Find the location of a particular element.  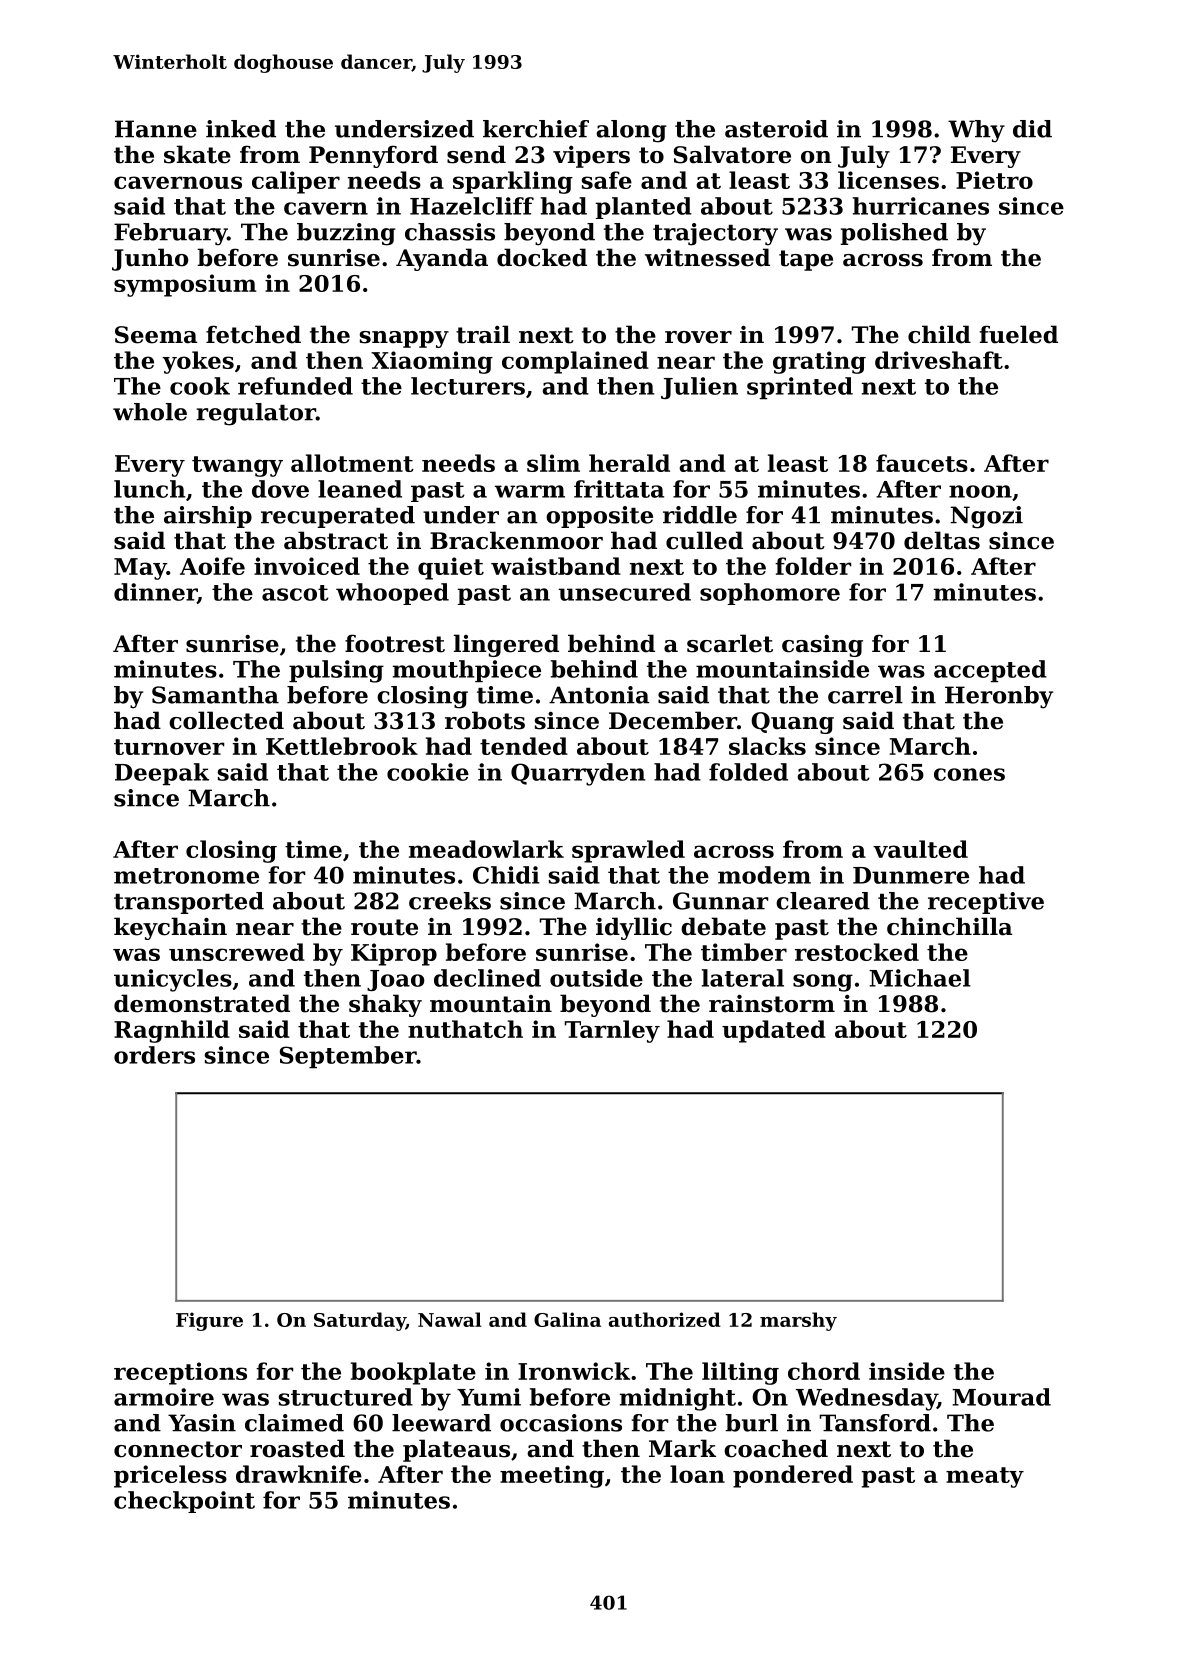

kerchief is located at coordinates (536, 129).
